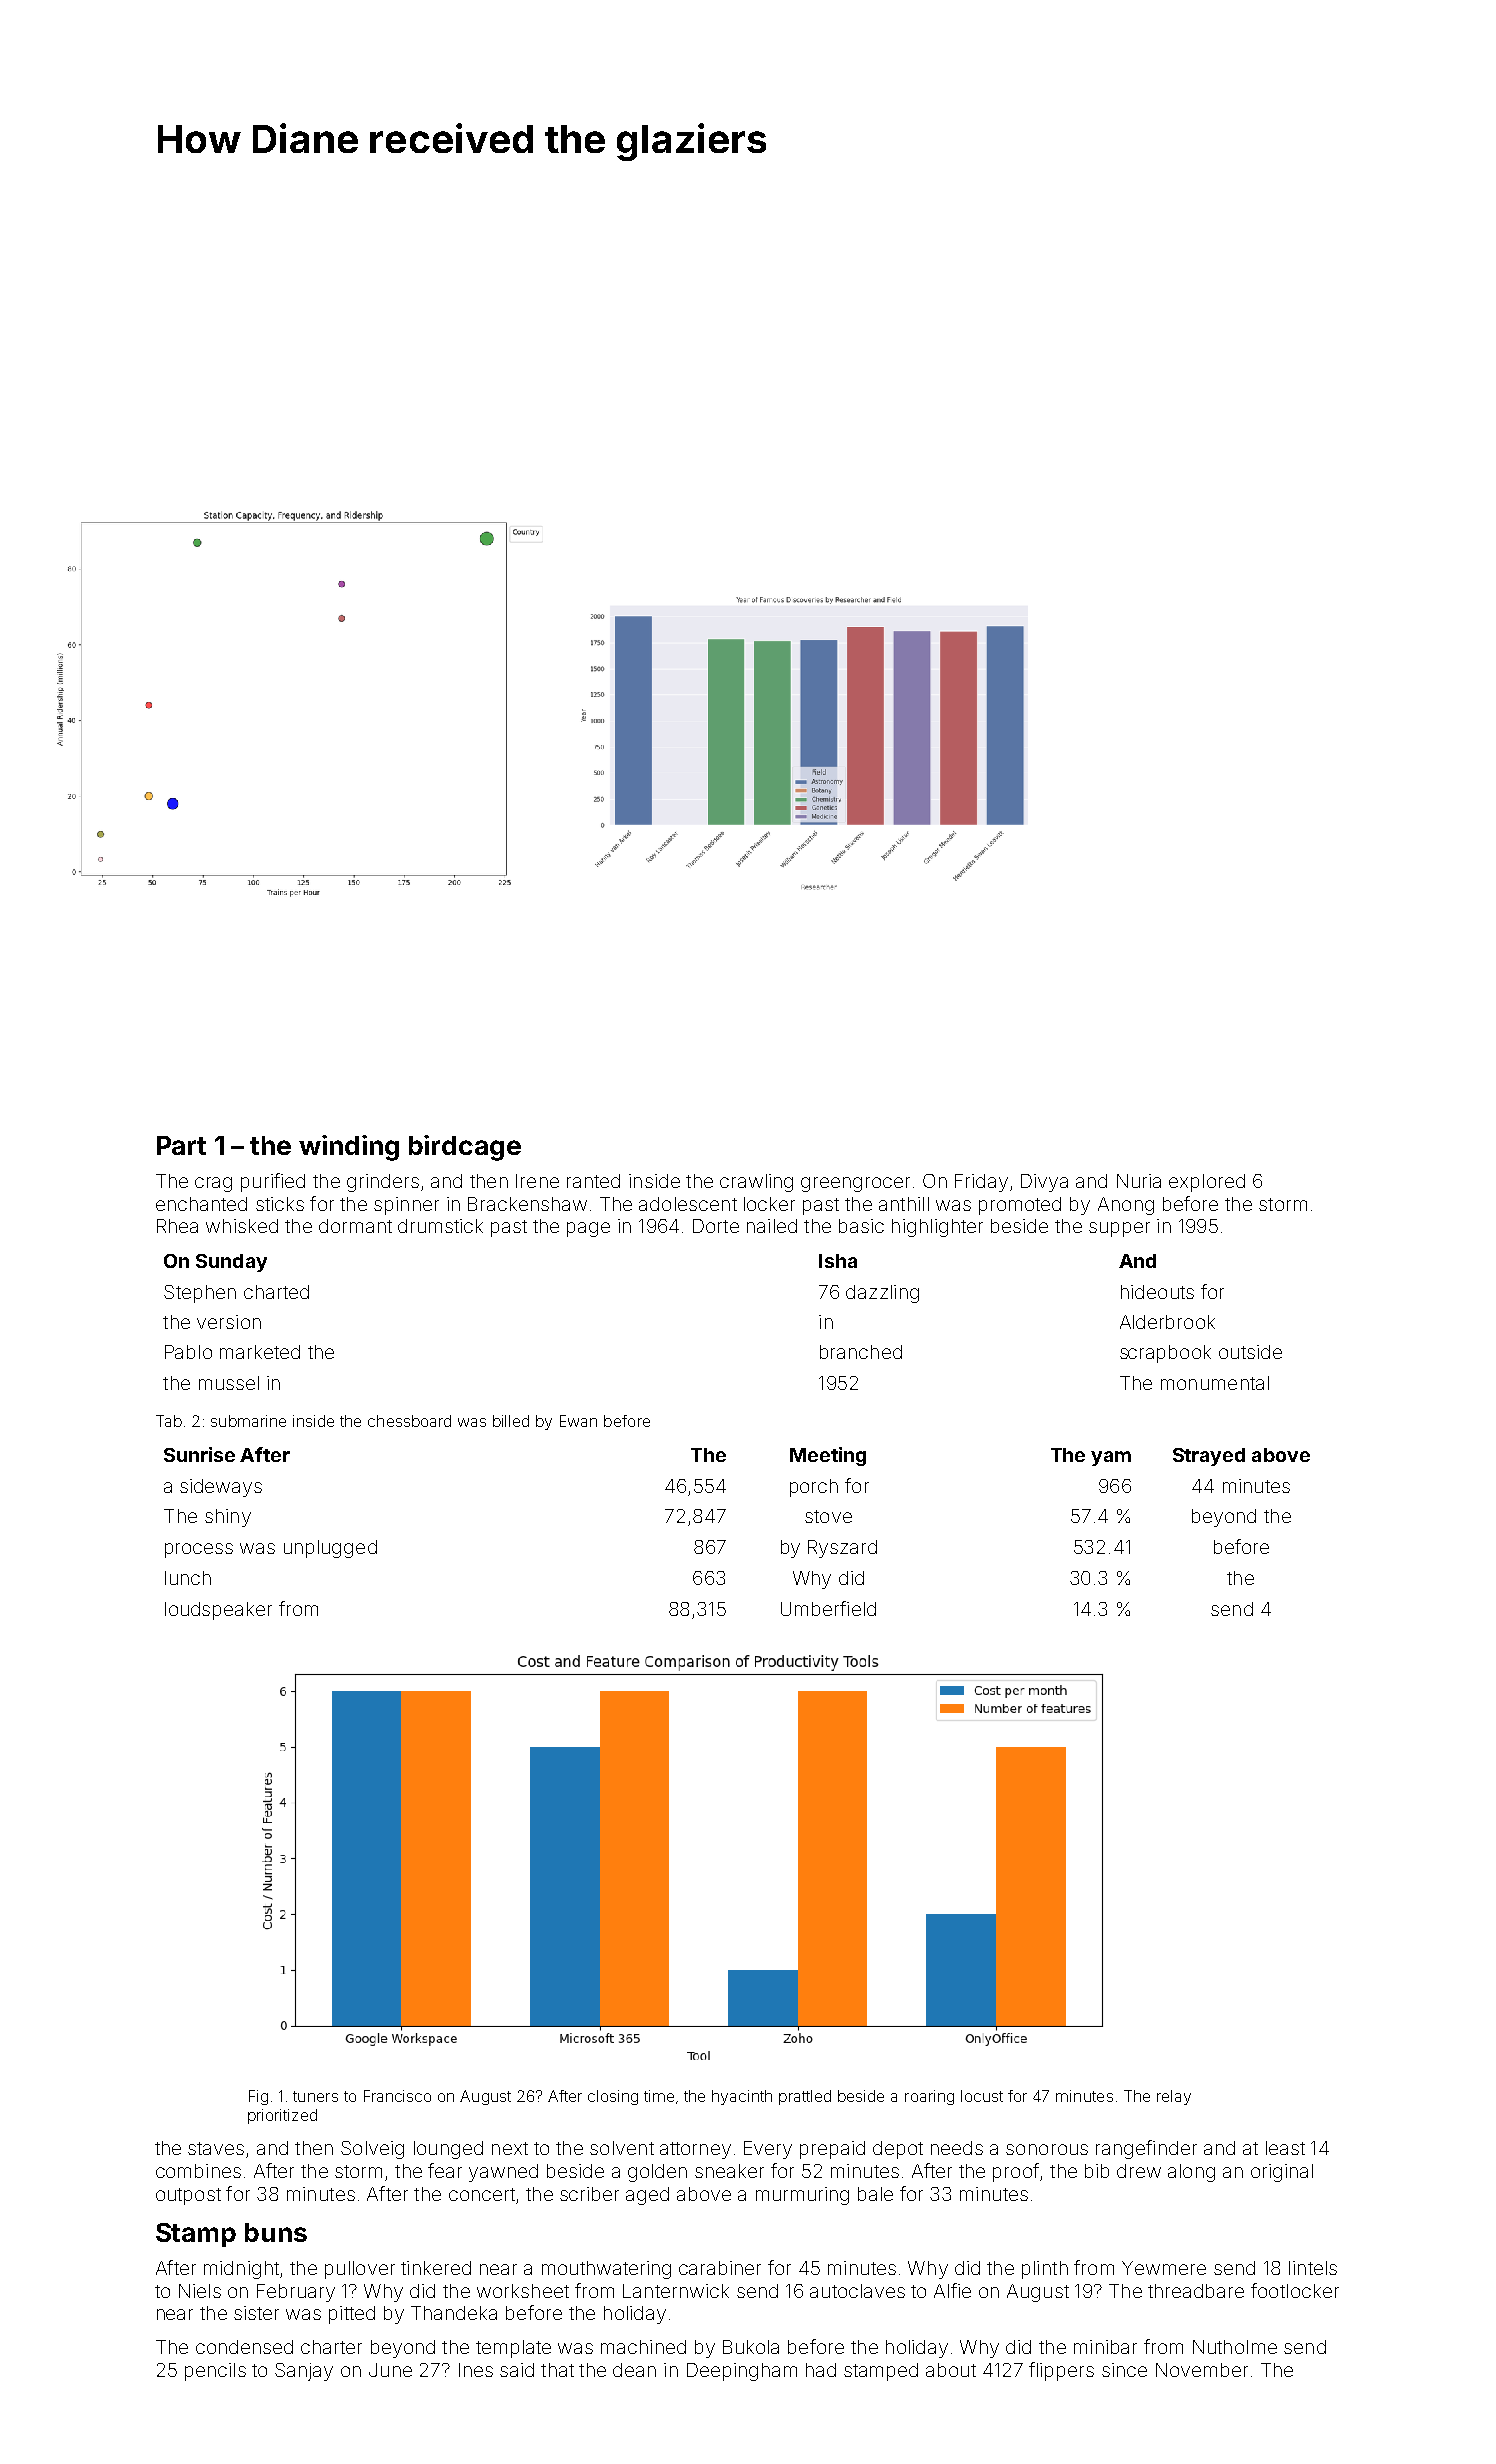 Image resolution: width=1496 pixels, height=2464 pixels. What do you see at coordinates (1139, 1181) in the screenshot?
I see `Nuria` at bounding box center [1139, 1181].
